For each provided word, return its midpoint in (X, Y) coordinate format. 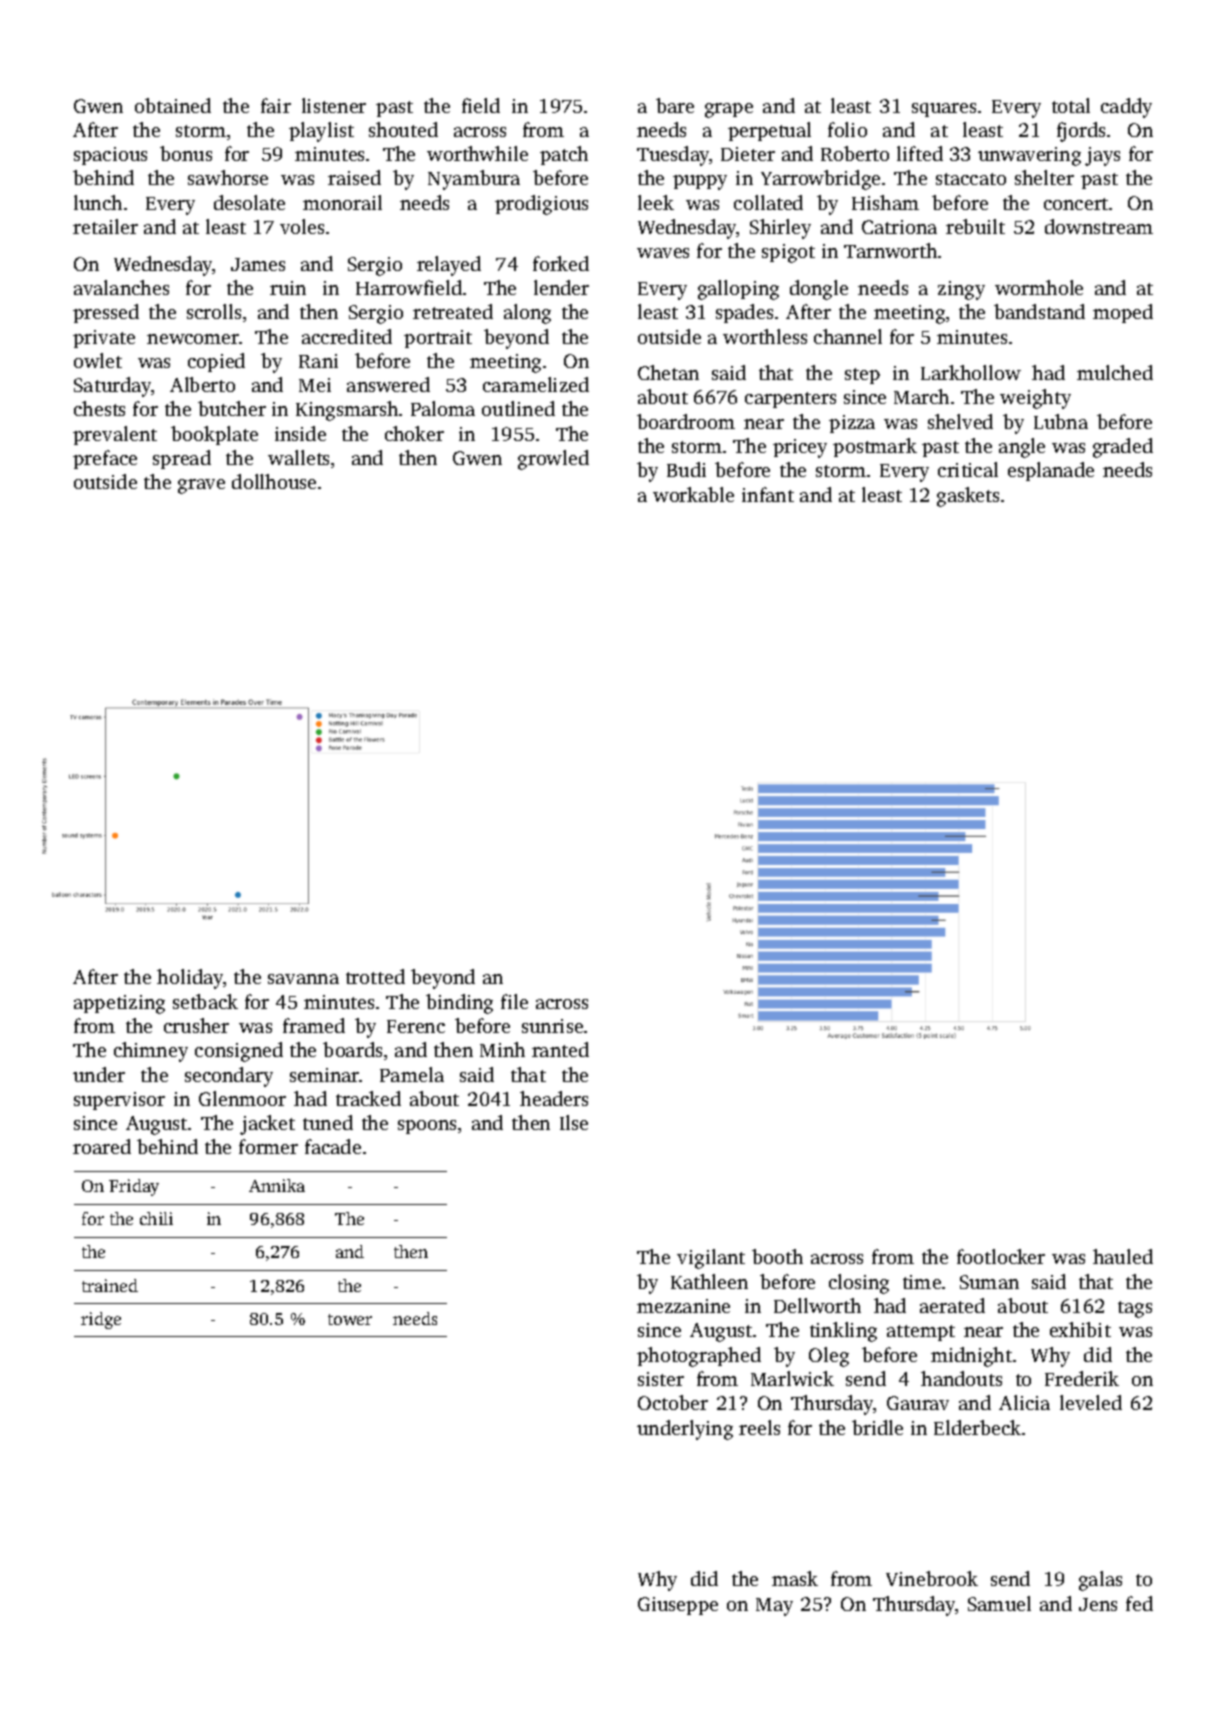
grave (201, 486)
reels (759, 1427)
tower (350, 1319)
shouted (403, 129)
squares (944, 110)
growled (553, 460)
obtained (173, 105)
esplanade (1051, 471)
